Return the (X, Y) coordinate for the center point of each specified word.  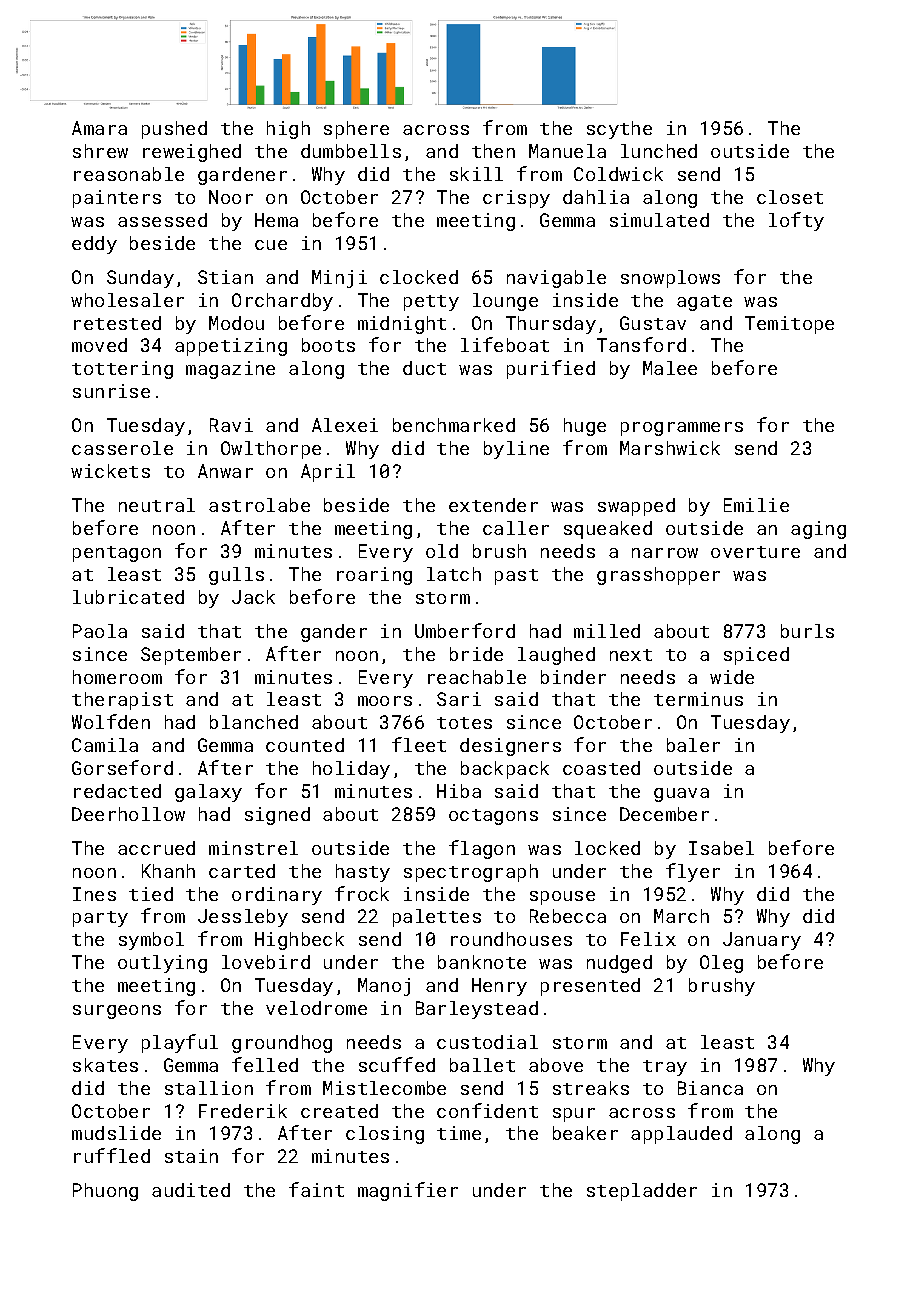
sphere (356, 130)
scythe (619, 130)
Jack (253, 597)
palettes (437, 918)
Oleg (721, 964)
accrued (156, 848)
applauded (681, 1135)
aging (818, 530)
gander (334, 633)
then (493, 151)
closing (385, 1135)
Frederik (243, 1111)
